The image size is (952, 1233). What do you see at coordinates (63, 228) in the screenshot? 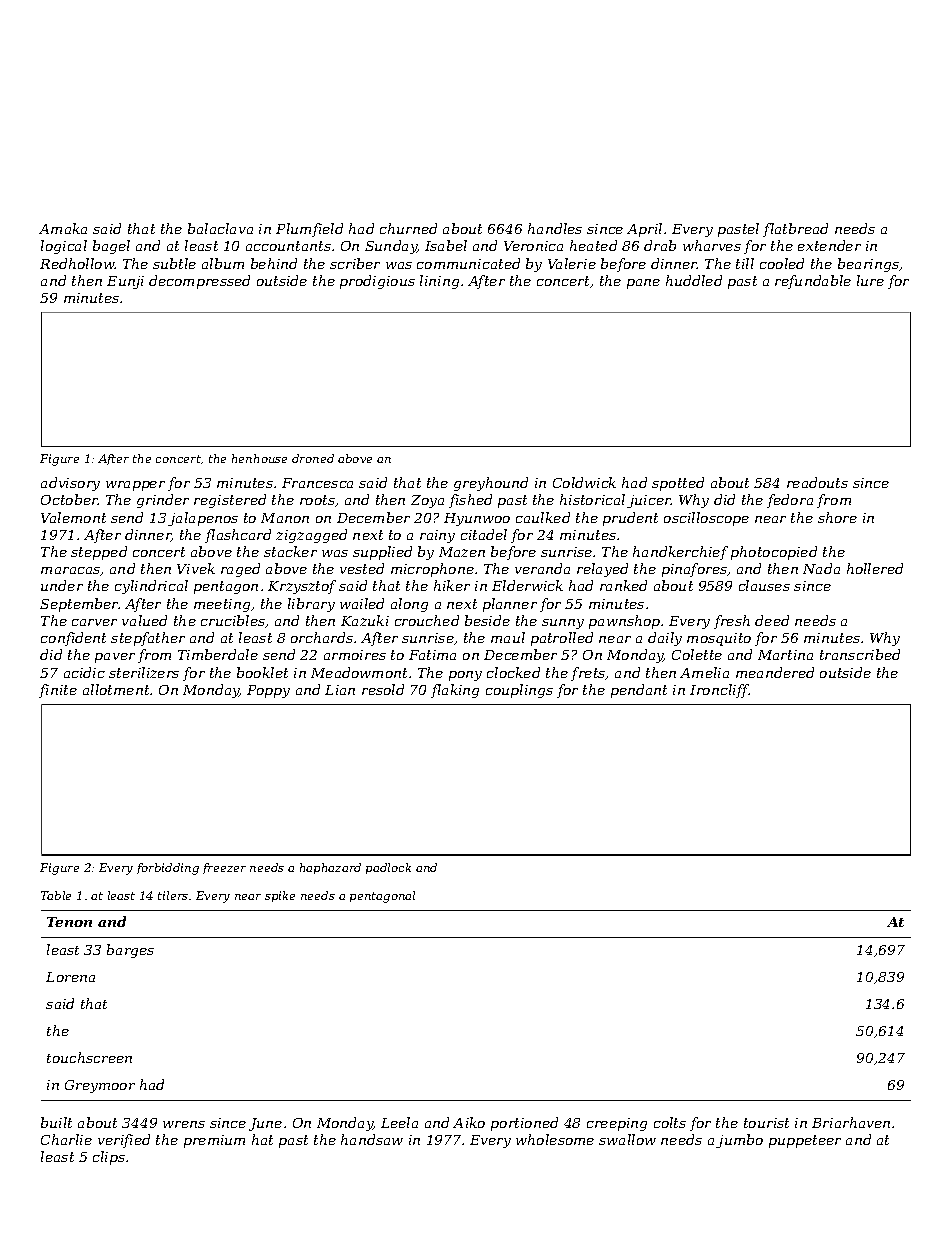
I see `Amaka` at bounding box center [63, 228].
